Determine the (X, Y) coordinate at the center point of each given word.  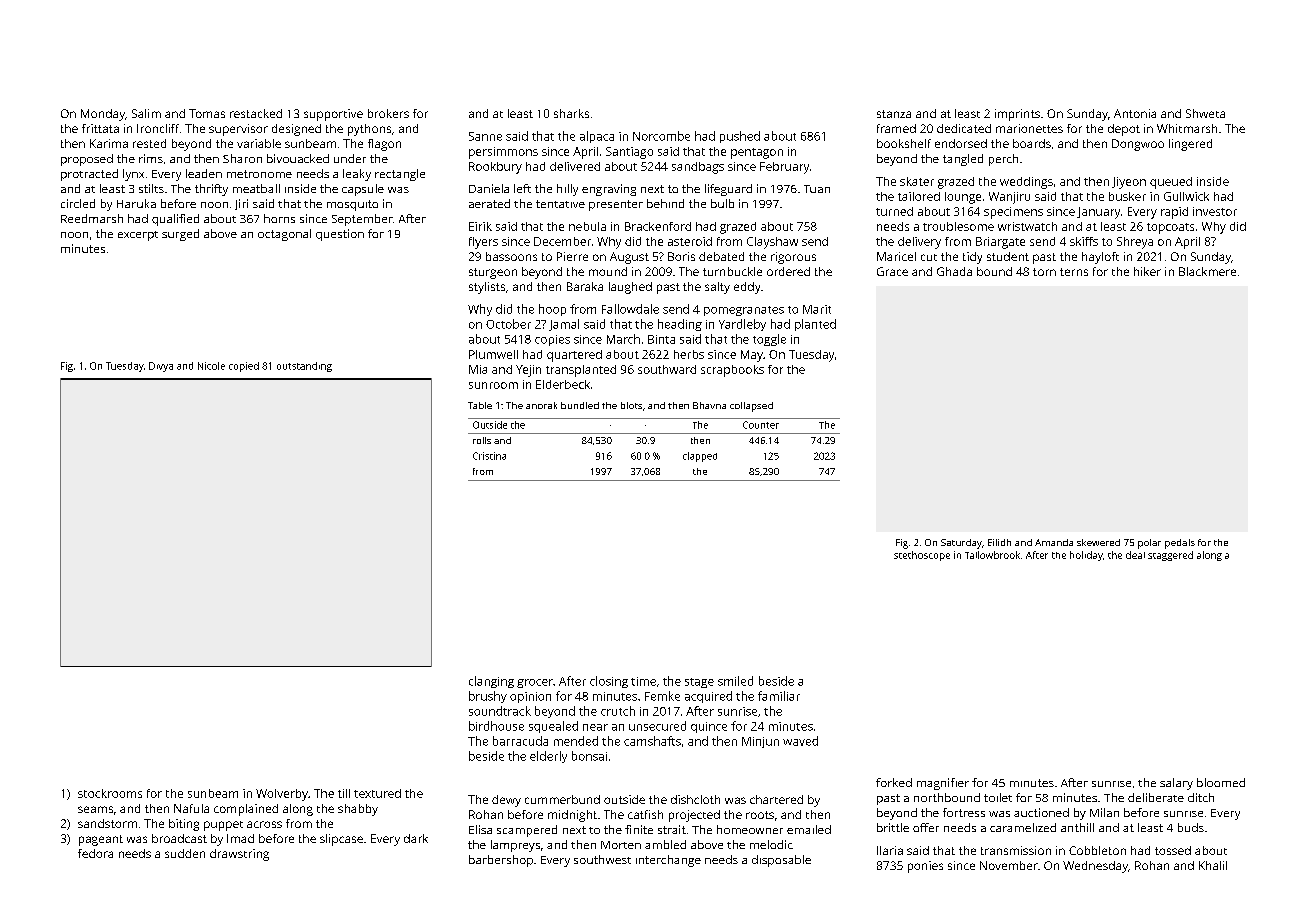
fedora (95, 853)
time (643, 681)
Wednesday (1095, 867)
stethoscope (922, 556)
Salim (146, 113)
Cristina (489, 456)
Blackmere (1207, 271)
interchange (668, 861)
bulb (722, 203)
